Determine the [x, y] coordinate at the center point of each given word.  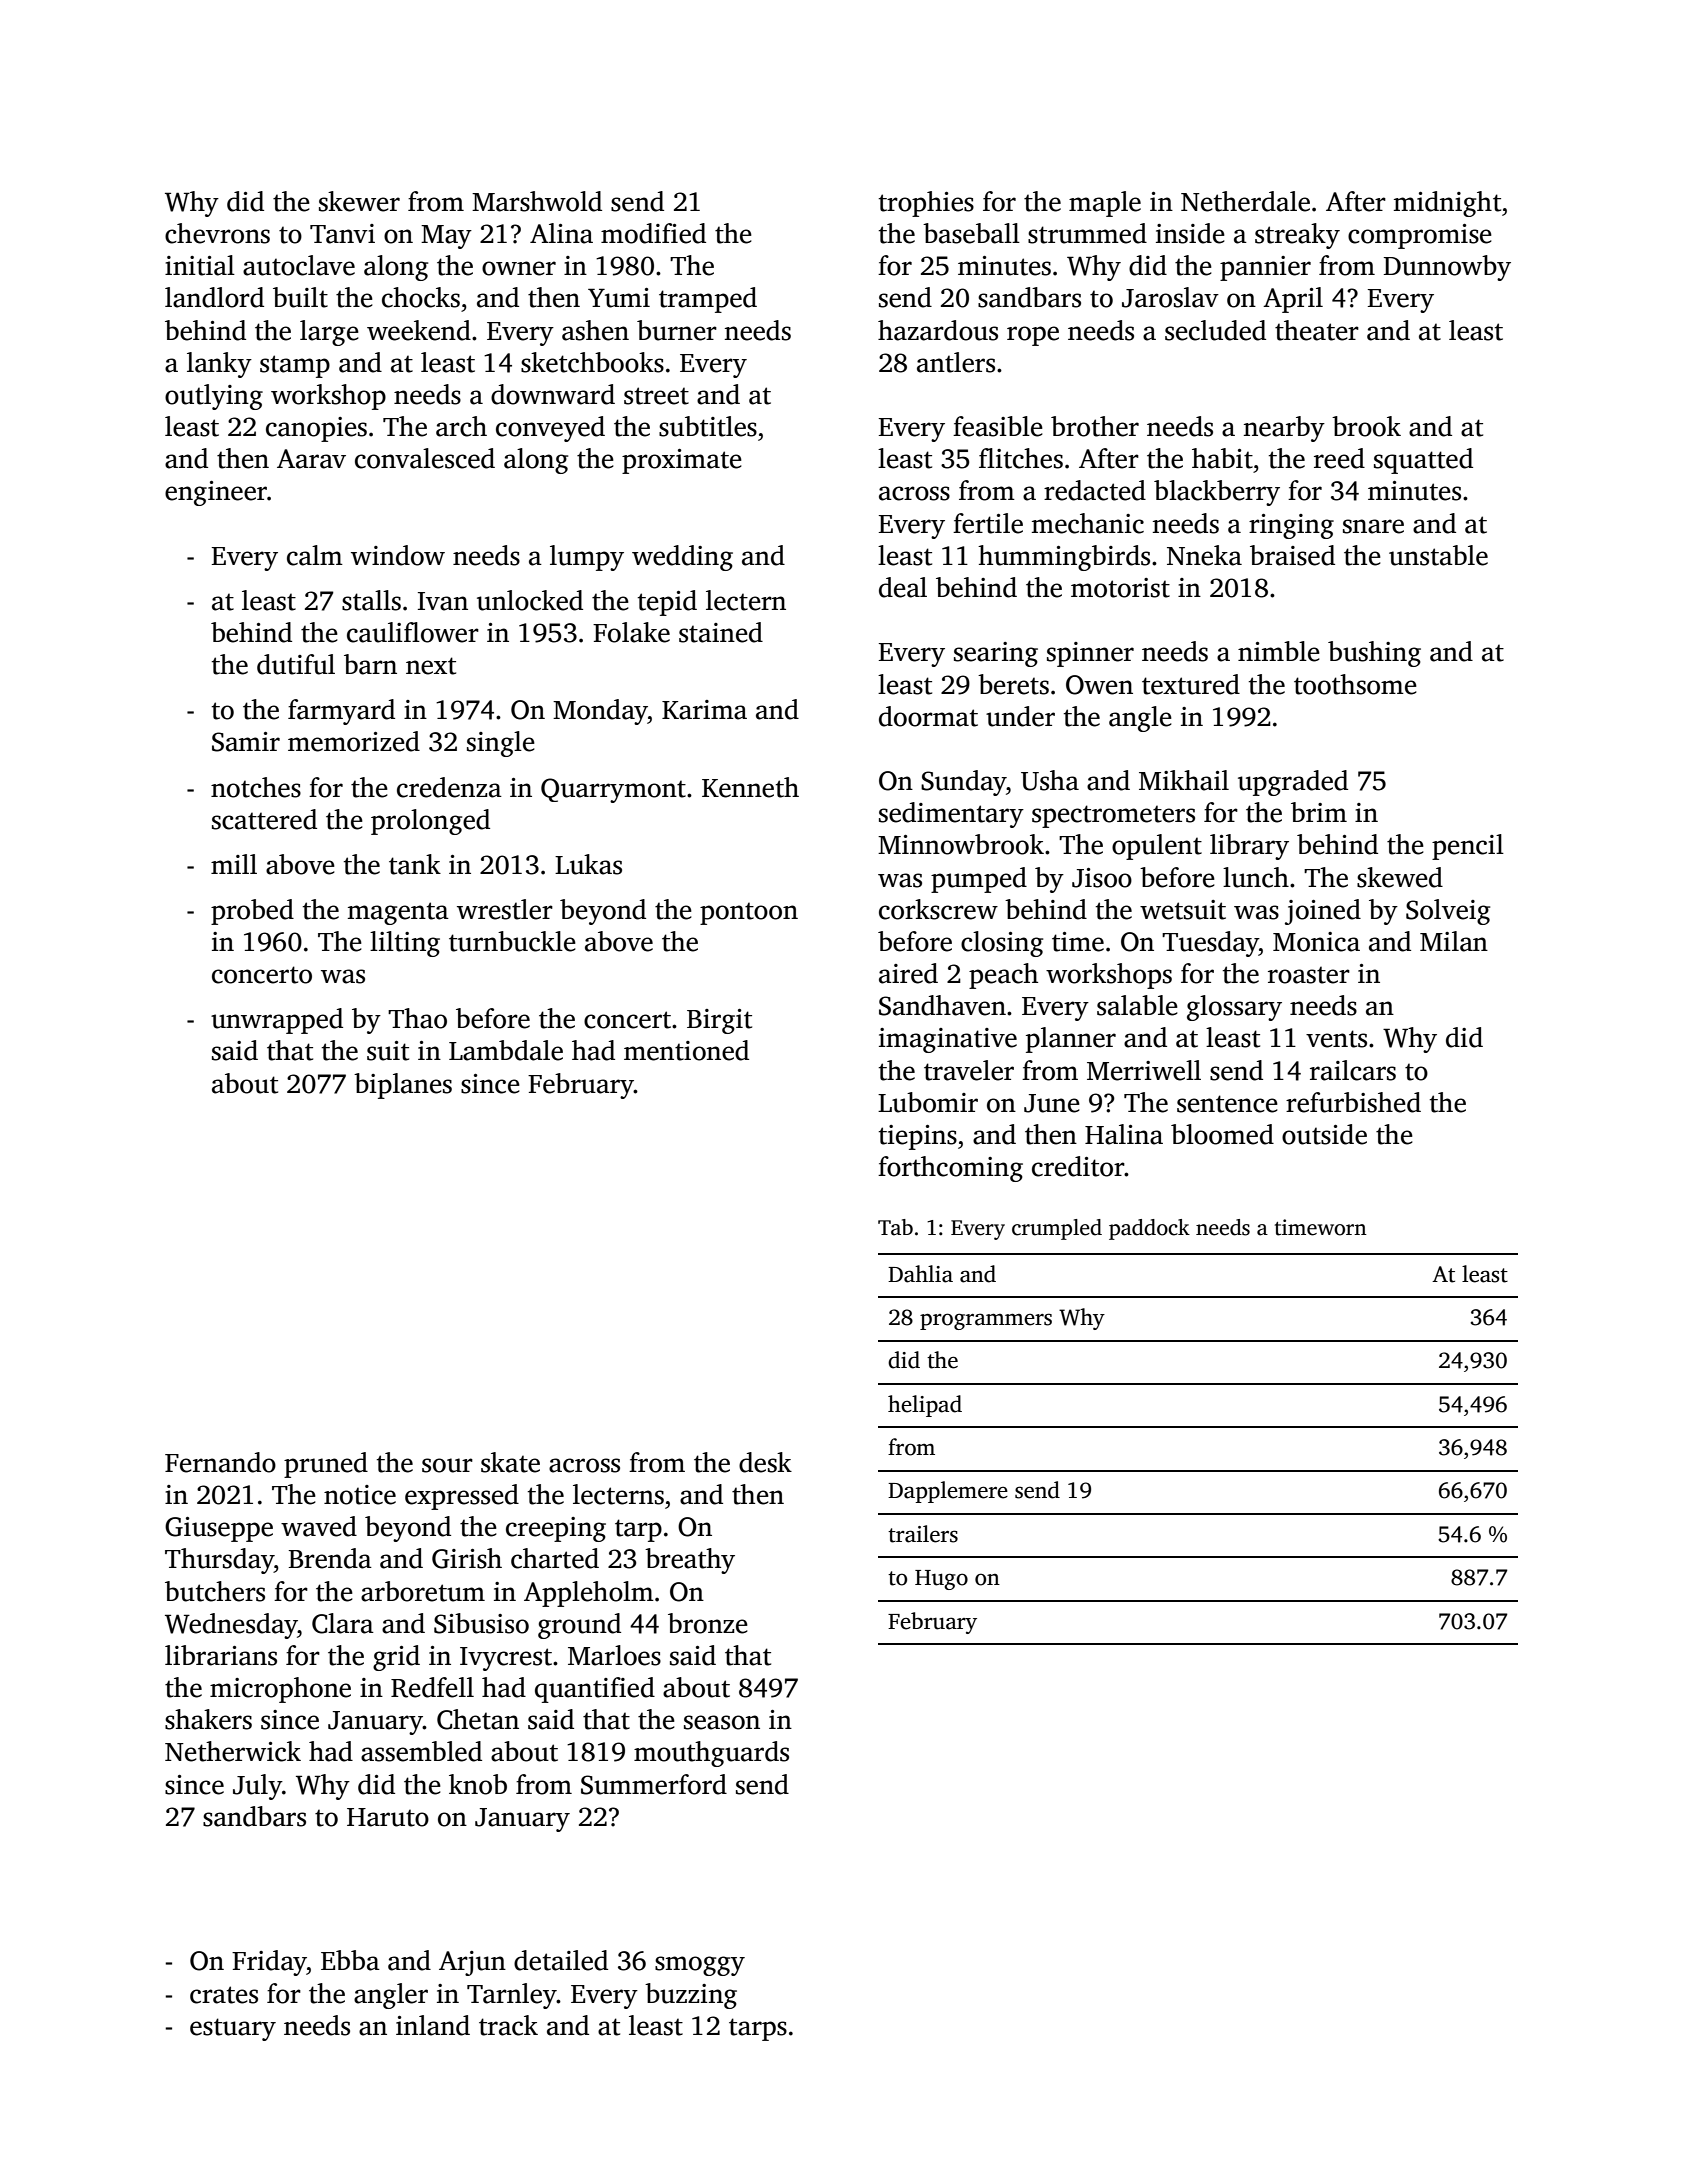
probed [252, 912]
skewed [1400, 877]
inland [433, 2025]
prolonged [430, 822]
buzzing [691, 1996]
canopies [316, 429]
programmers [986, 1321]
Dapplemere [948, 1492]
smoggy [700, 1966]
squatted [1423, 461]
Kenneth [750, 787]
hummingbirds [1064, 558]
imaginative [948, 1040]
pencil [1468, 847]
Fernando [220, 1462]
